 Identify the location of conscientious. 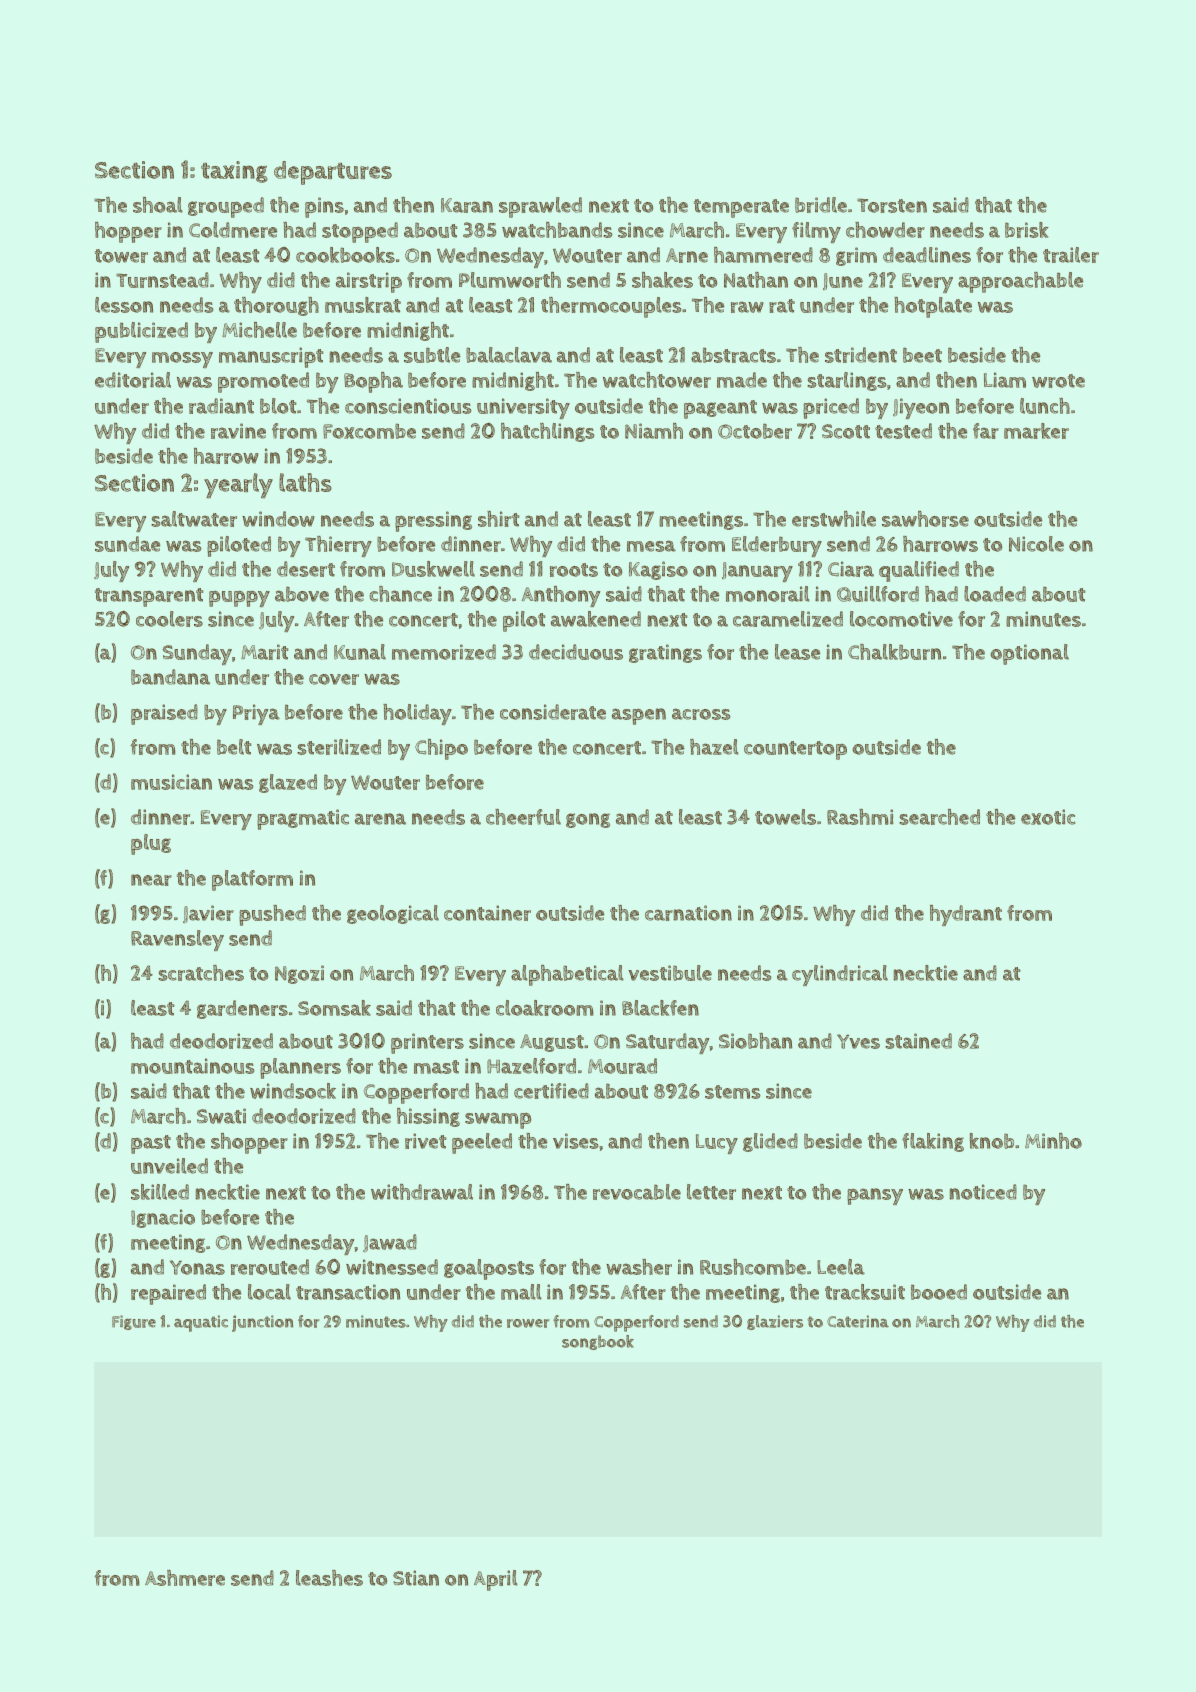
(408, 406).
